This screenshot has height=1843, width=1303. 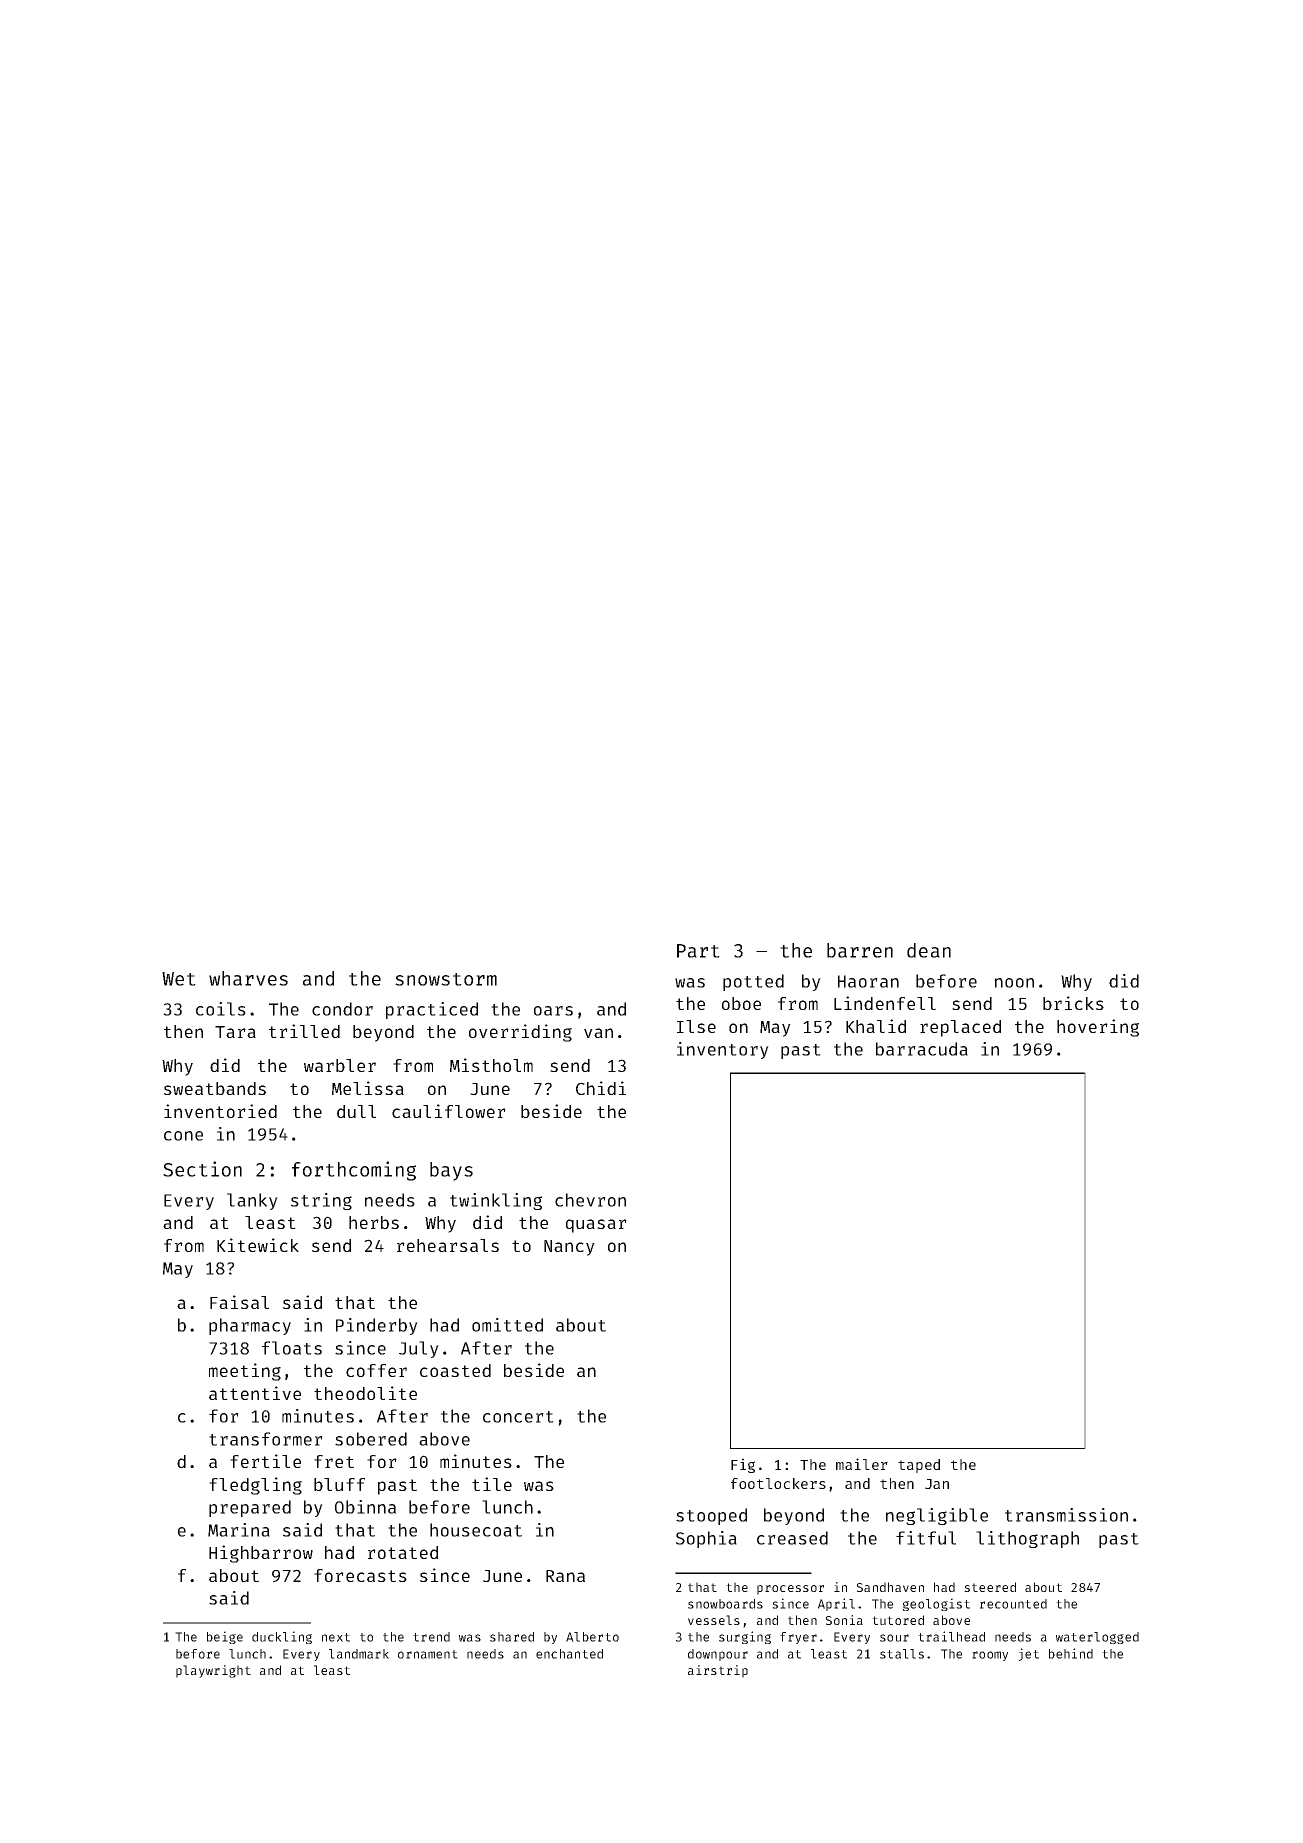 What do you see at coordinates (179, 979) in the screenshot?
I see `Wet` at bounding box center [179, 979].
